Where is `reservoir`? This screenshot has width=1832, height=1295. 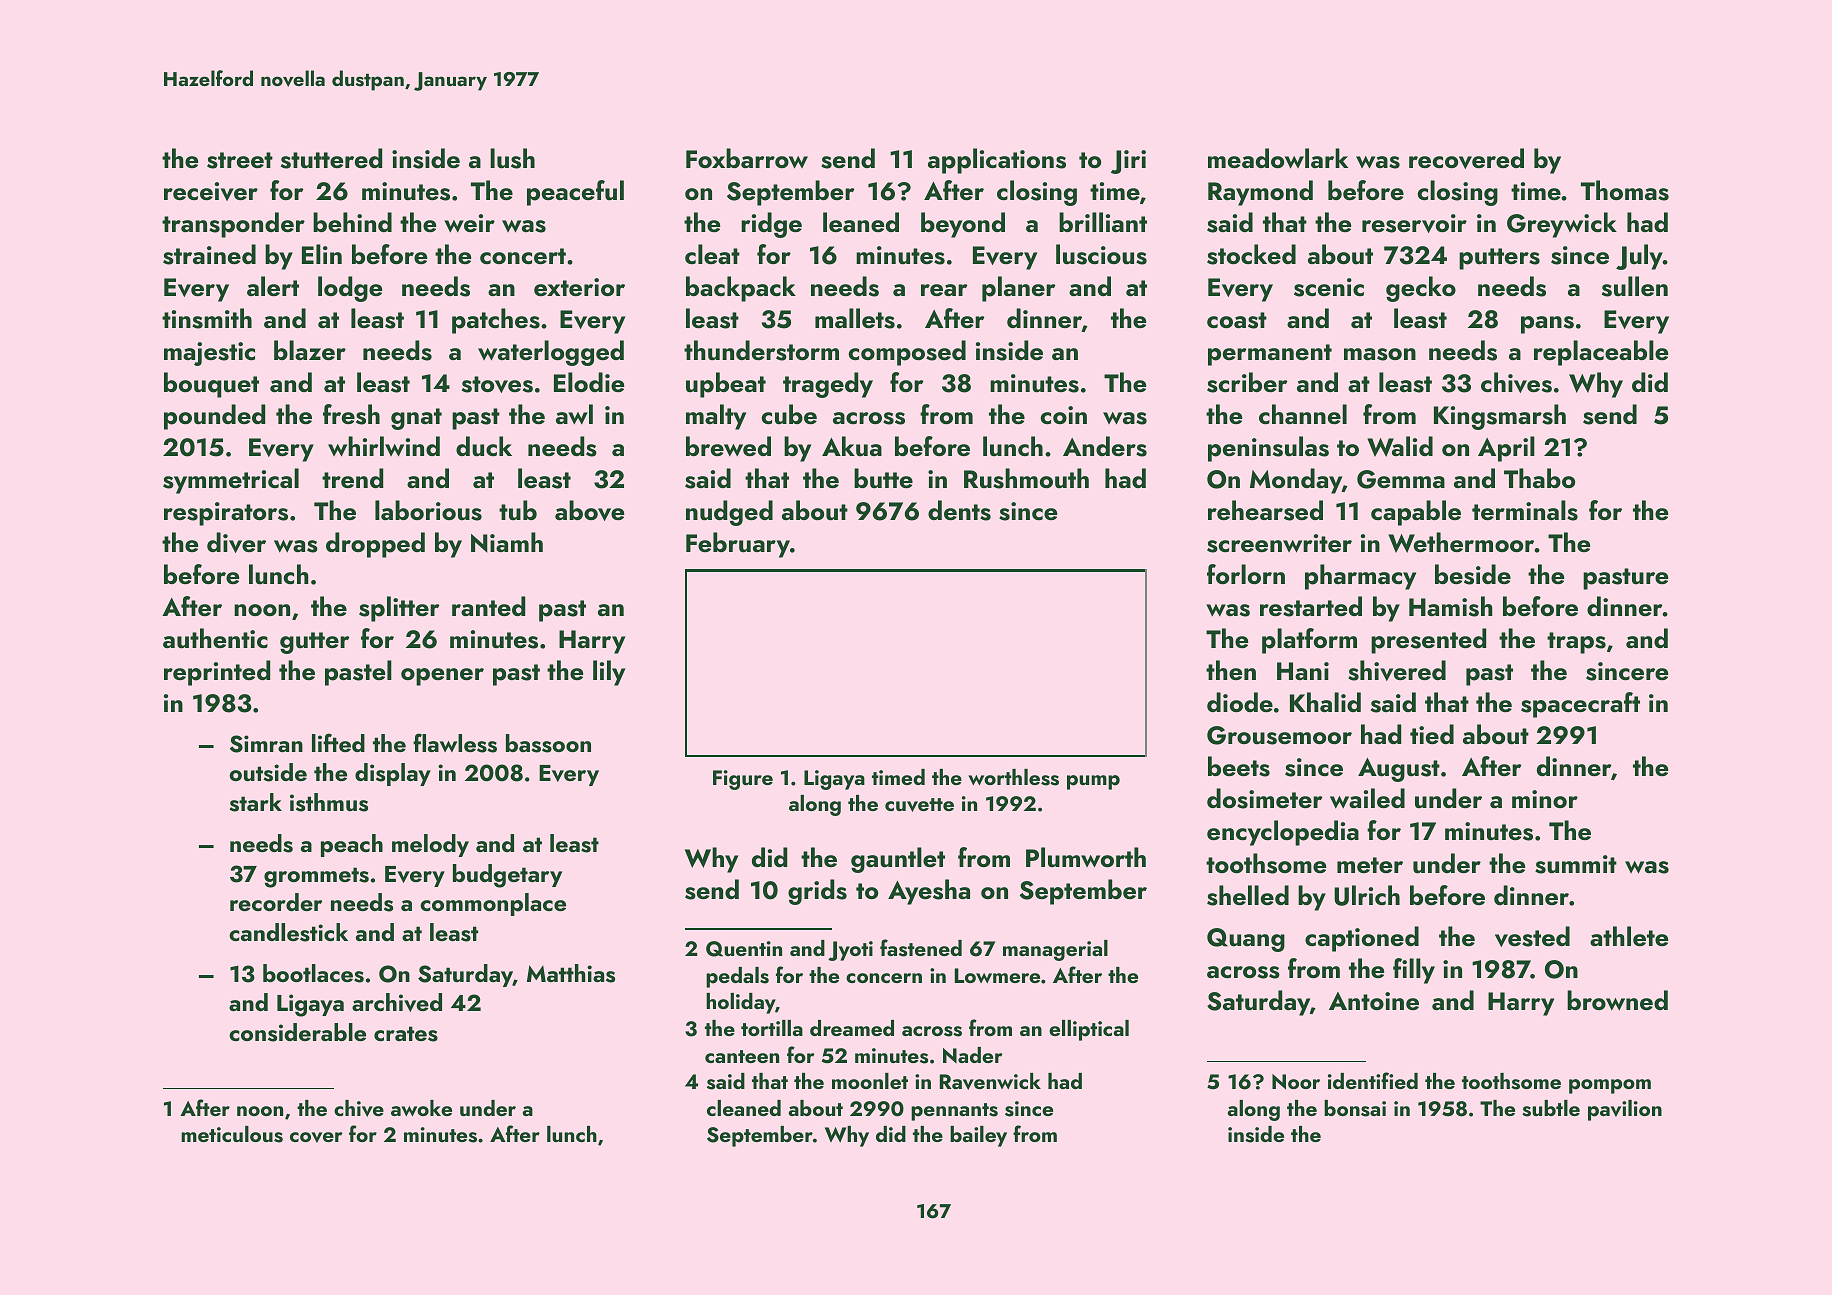 reservoir is located at coordinates (1414, 223).
